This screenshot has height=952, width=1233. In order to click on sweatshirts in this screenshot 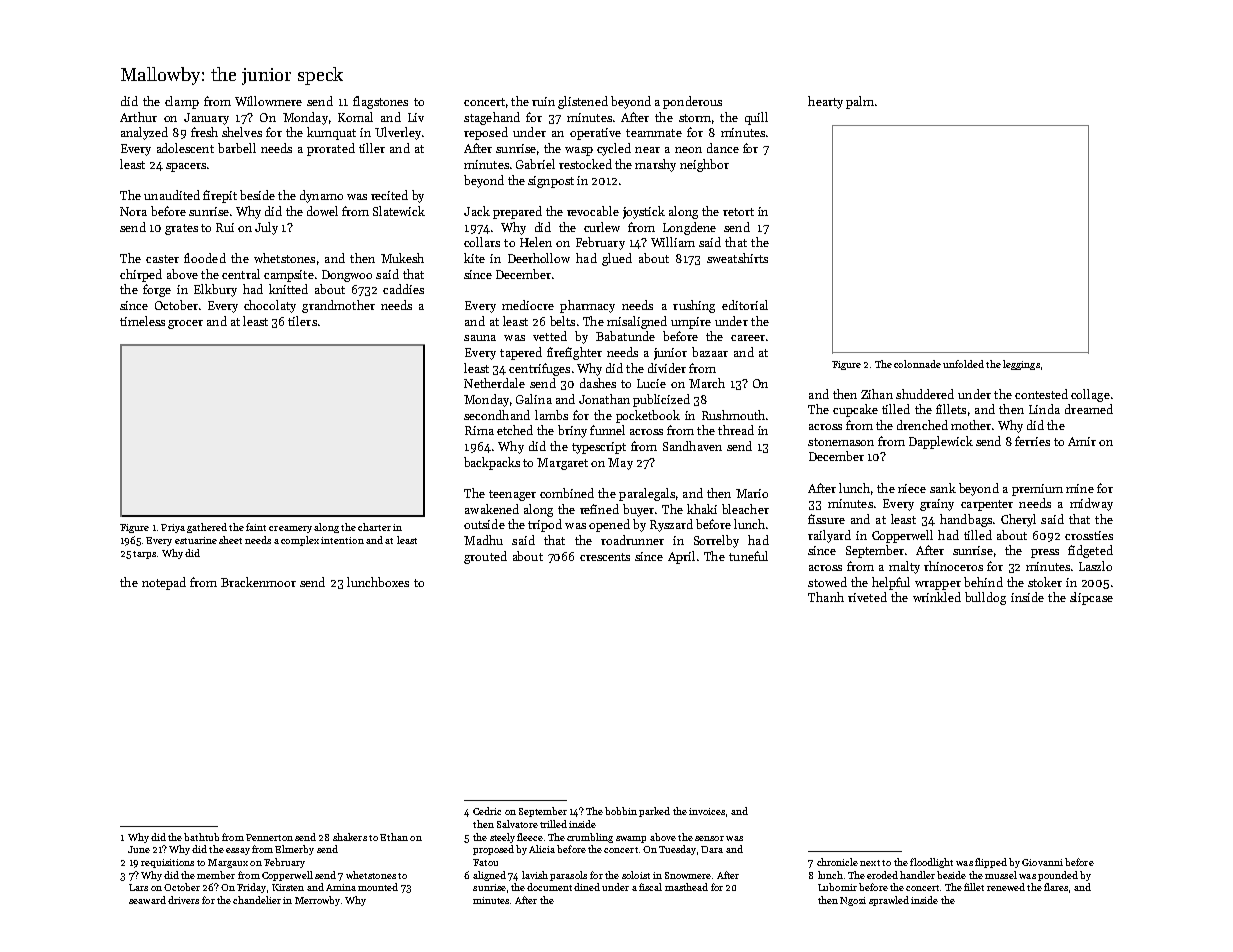, I will do `click(737, 258)`.
